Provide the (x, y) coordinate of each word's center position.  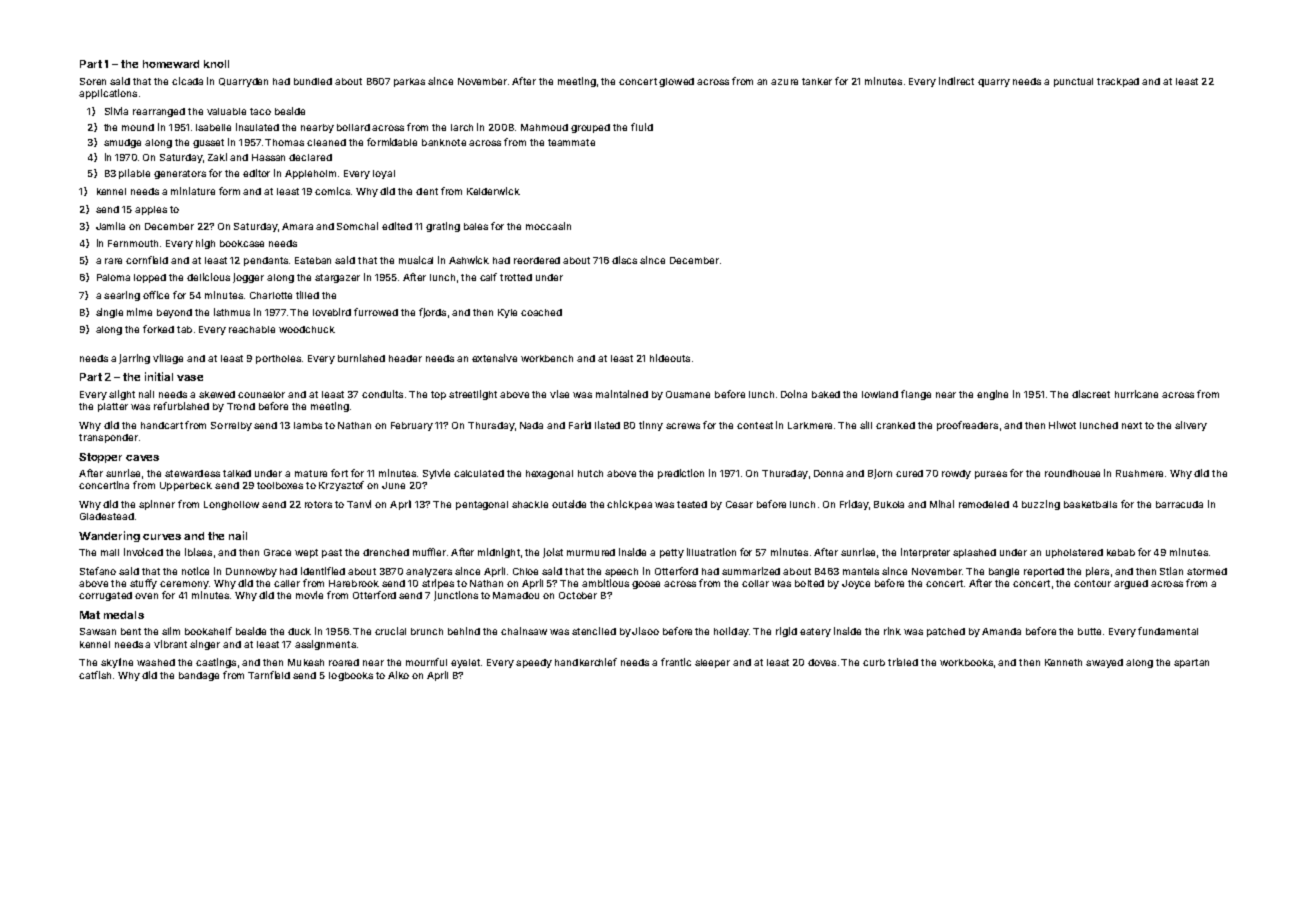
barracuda (1179, 504)
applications (108, 94)
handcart (162, 425)
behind (464, 631)
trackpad (1118, 82)
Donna (828, 473)
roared (344, 662)
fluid (642, 127)
